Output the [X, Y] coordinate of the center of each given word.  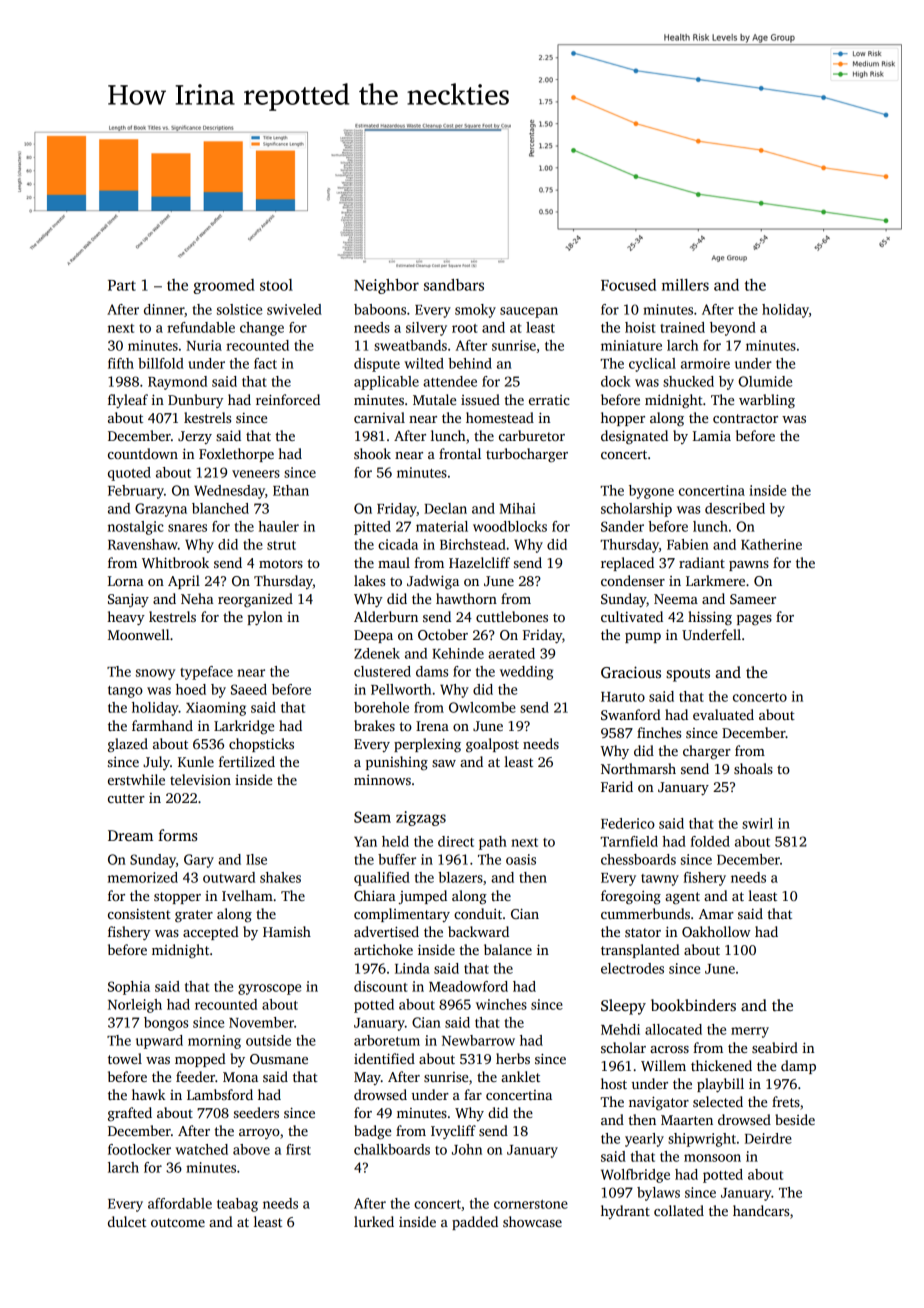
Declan [445, 508]
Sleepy [623, 1007]
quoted [129, 474]
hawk [148, 1094]
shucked [688, 381]
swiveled [294, 309]
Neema [676, 599]
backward [478, 931]
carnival [379, 417]
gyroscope [269, 989]
